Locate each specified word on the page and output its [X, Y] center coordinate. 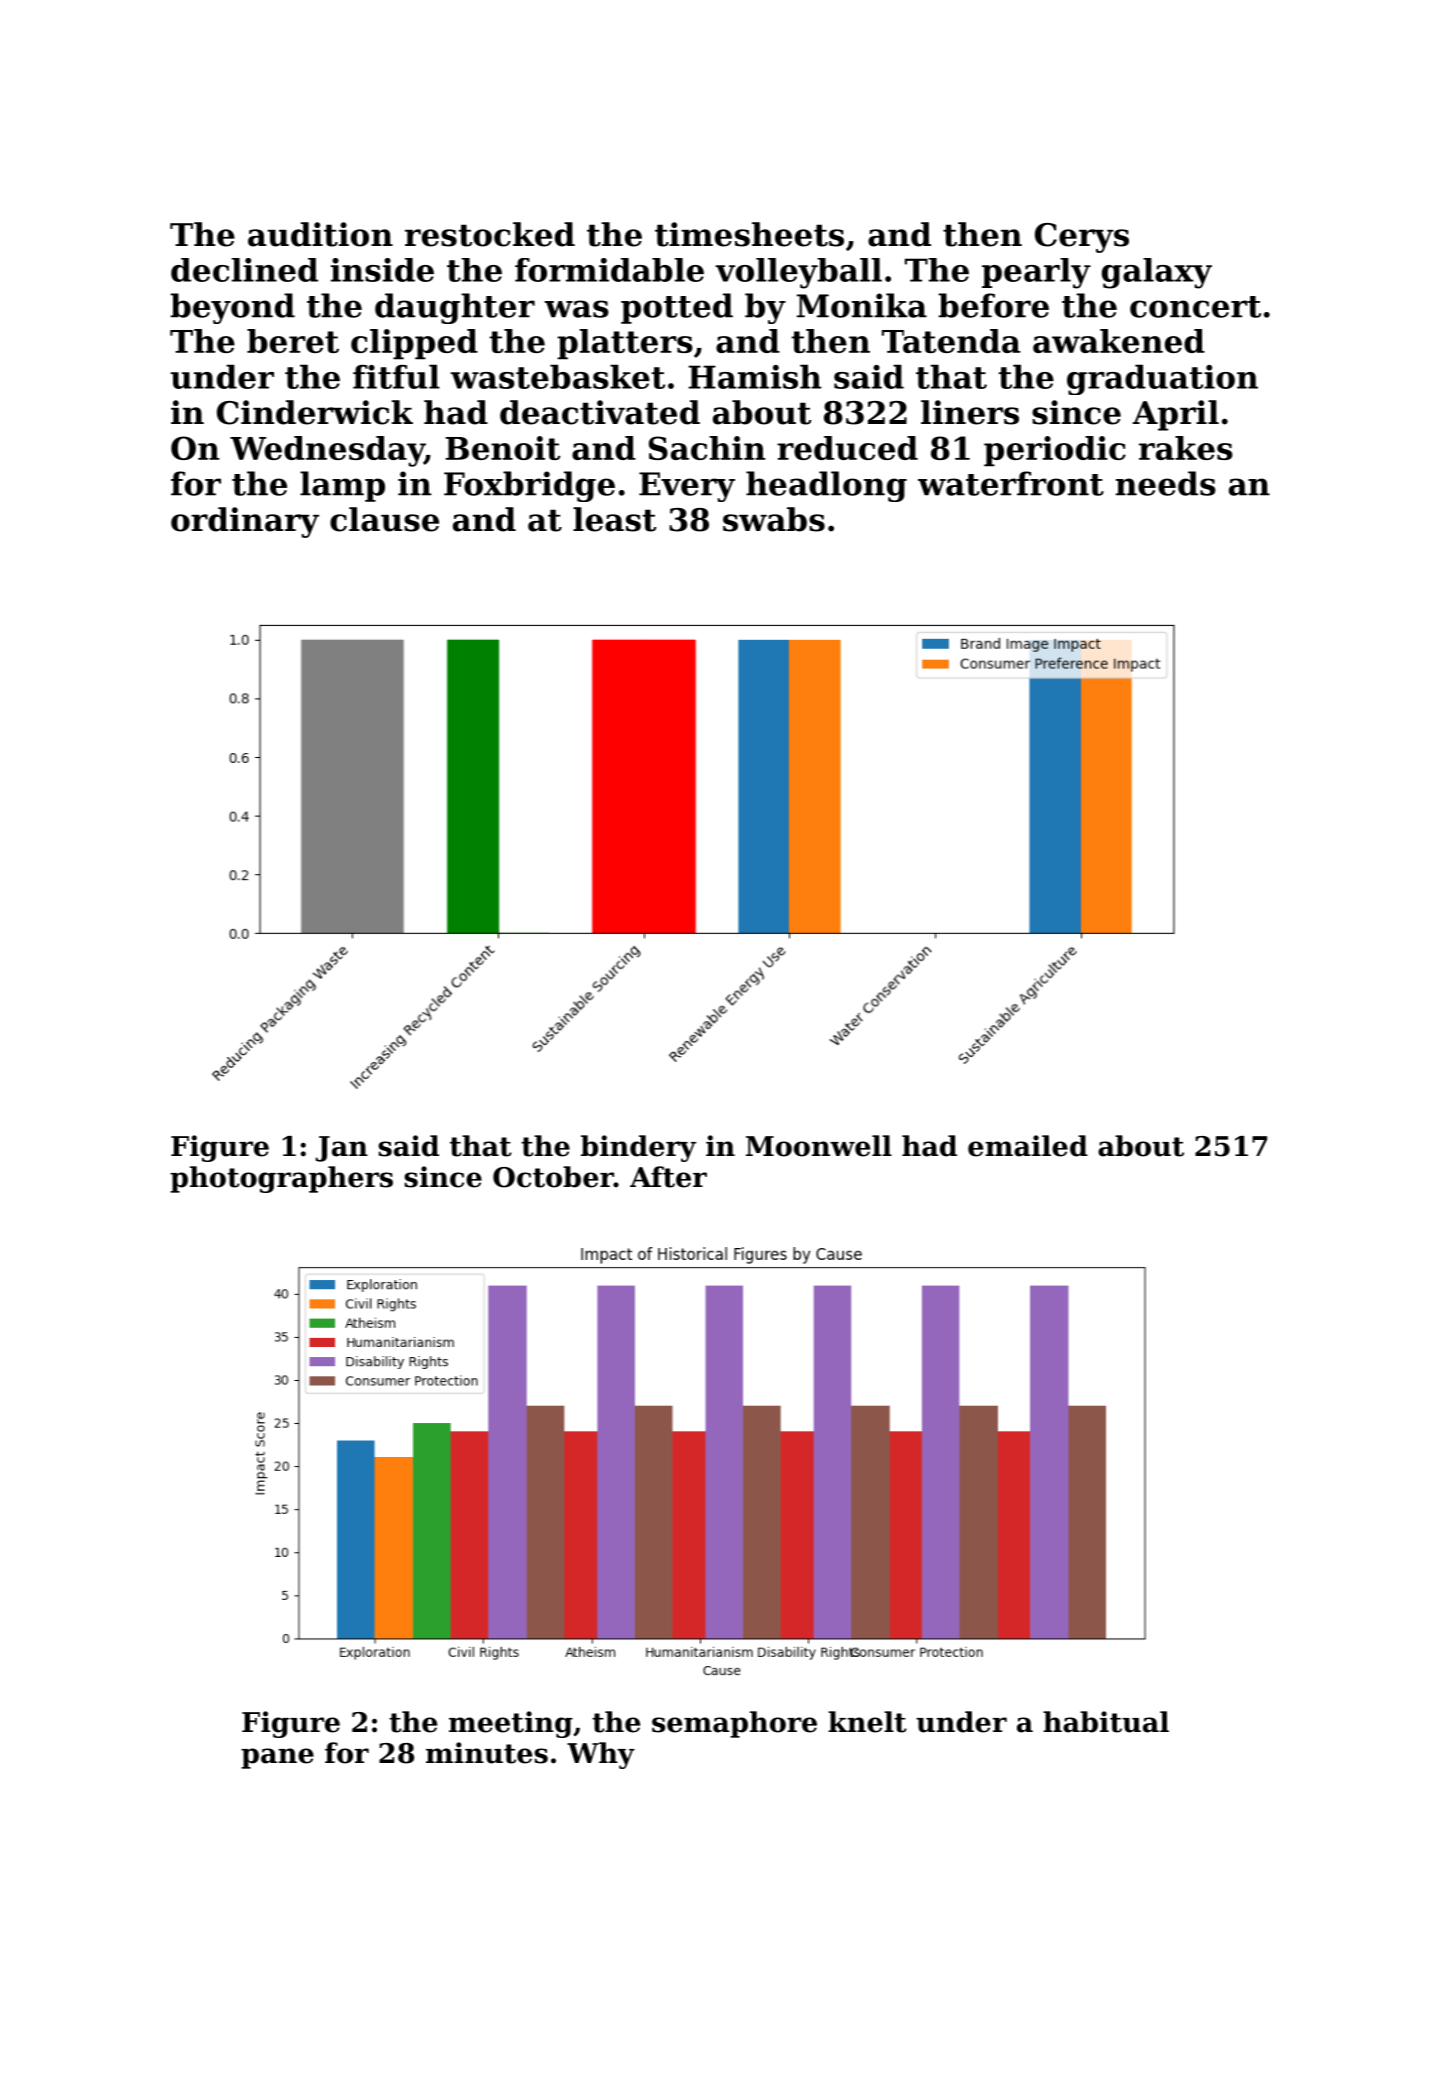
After [668, 1177]
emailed [1028, 1146]
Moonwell [819, 1146]
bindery [638, 1148]
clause [384, 519]
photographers [281, 1179]
